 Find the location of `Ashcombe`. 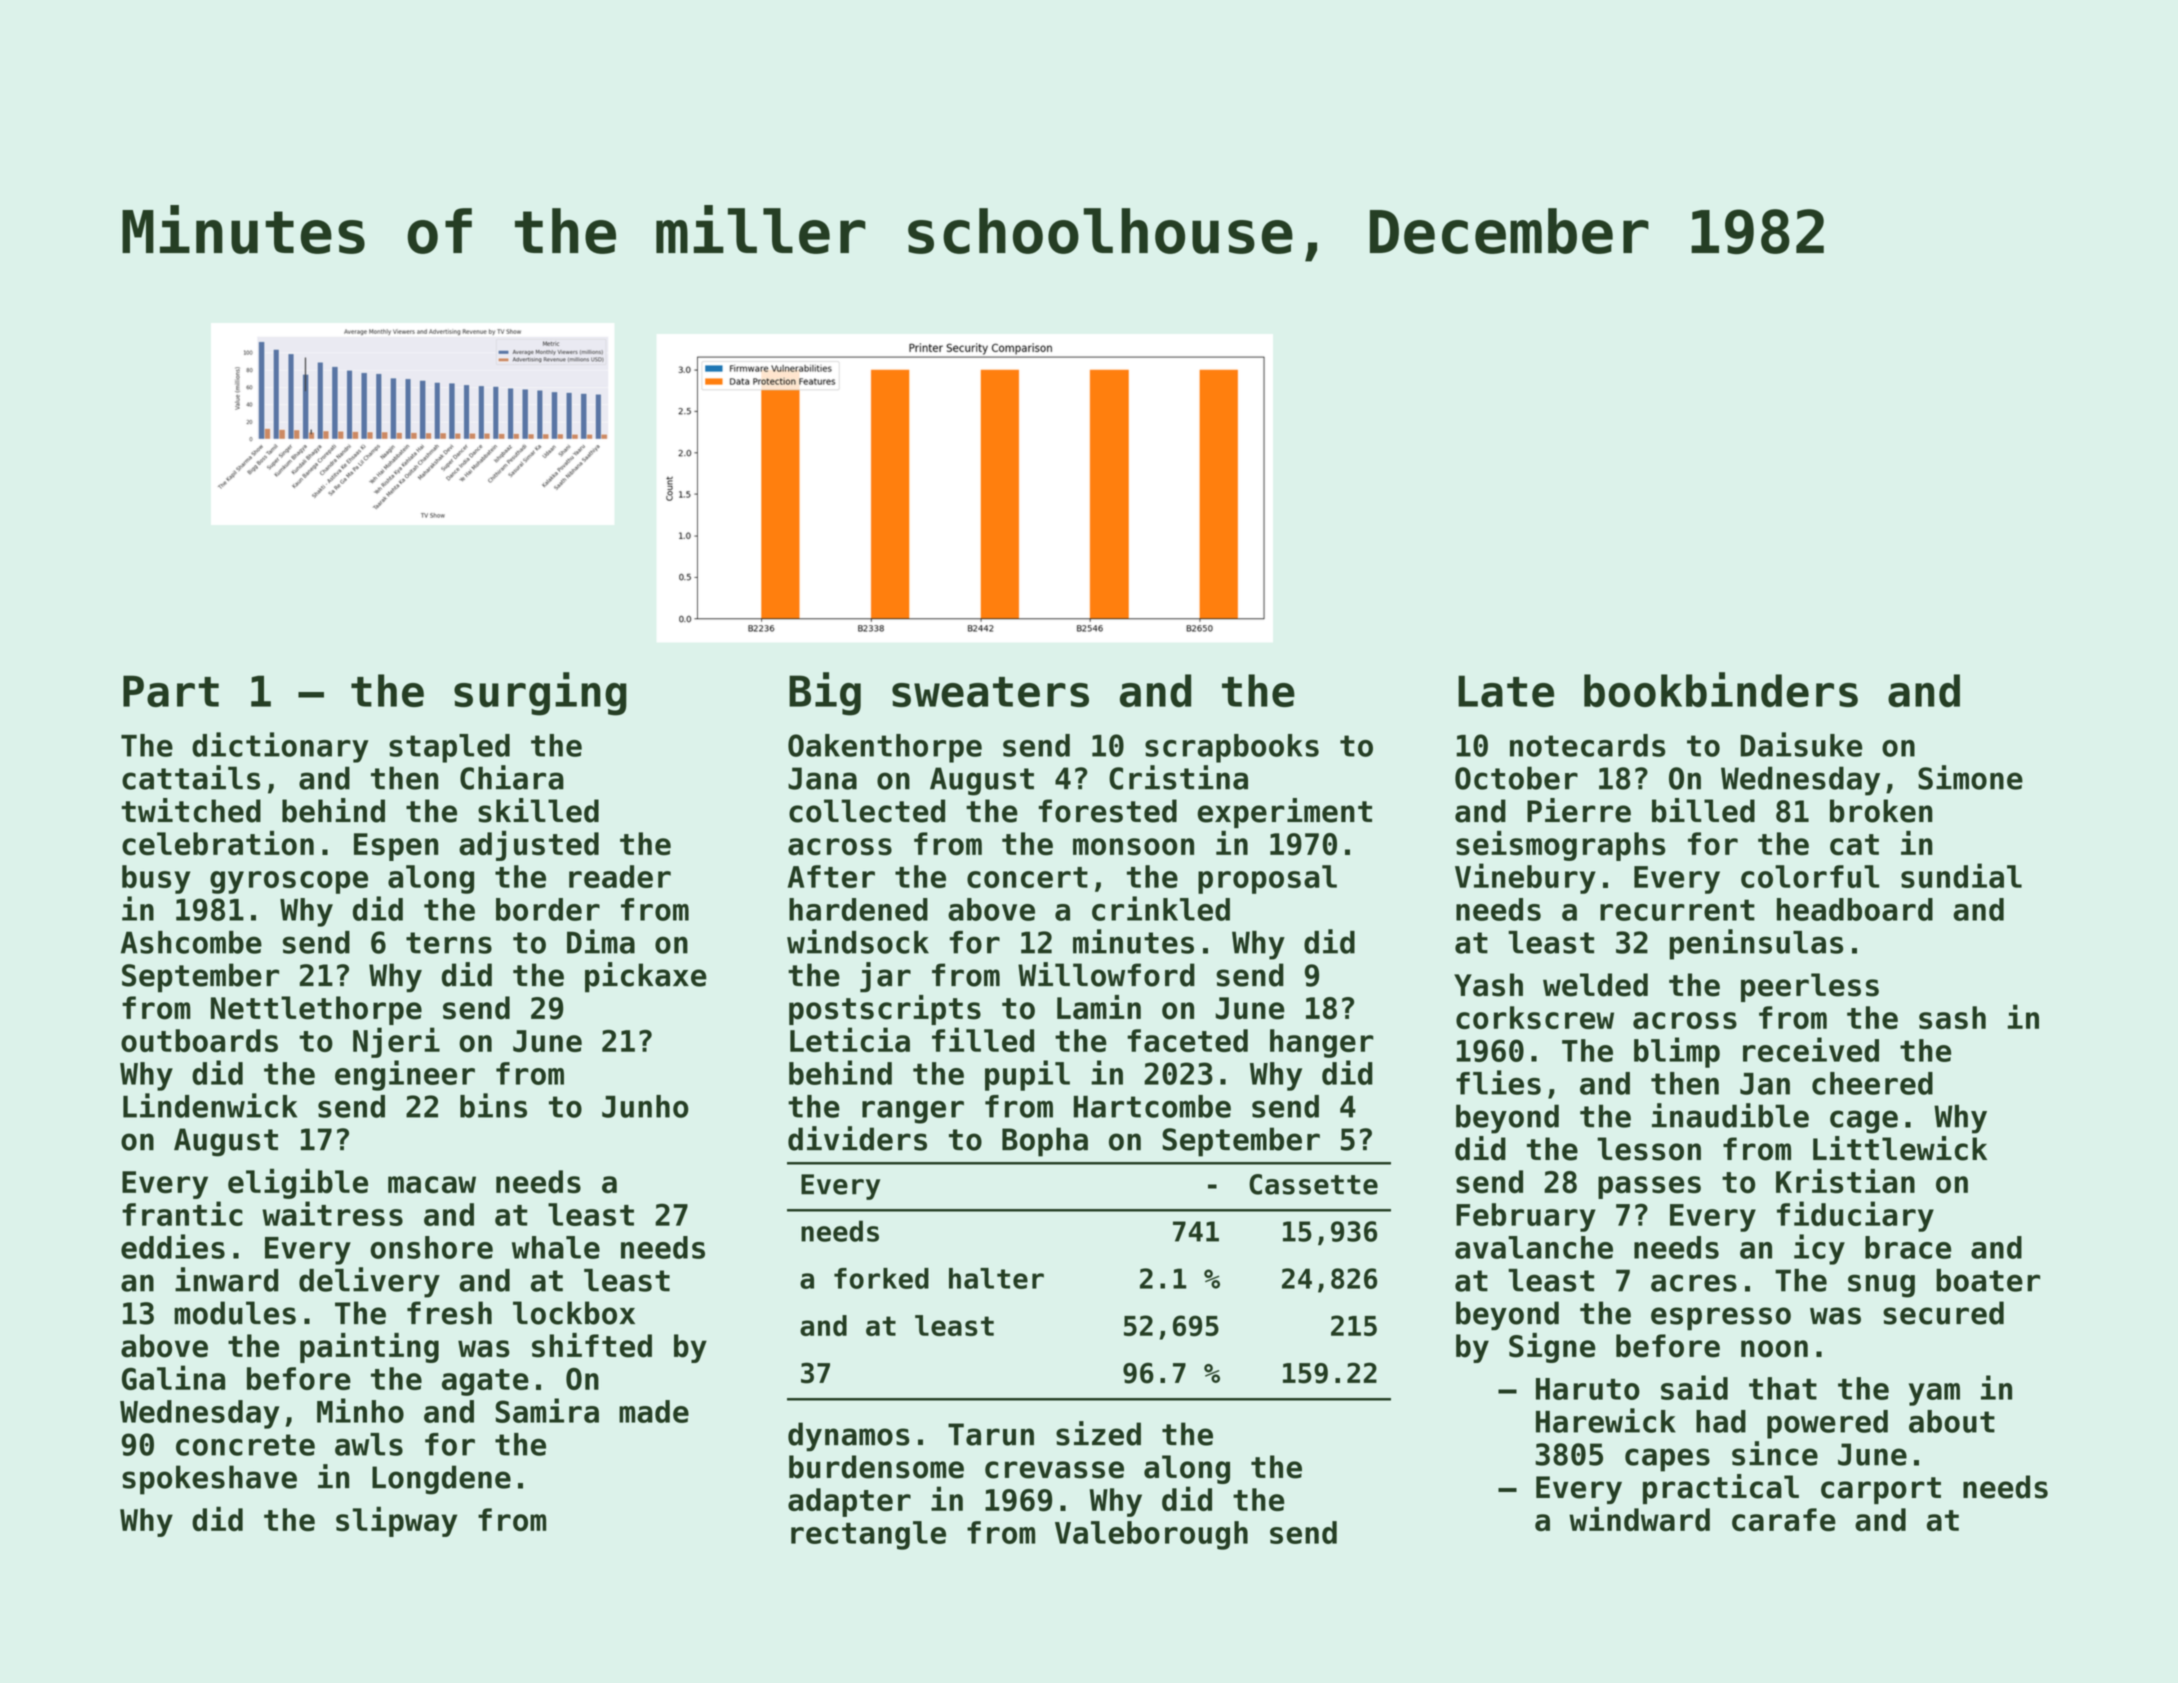

Ashcombe is located at coordinates (191, 942).
